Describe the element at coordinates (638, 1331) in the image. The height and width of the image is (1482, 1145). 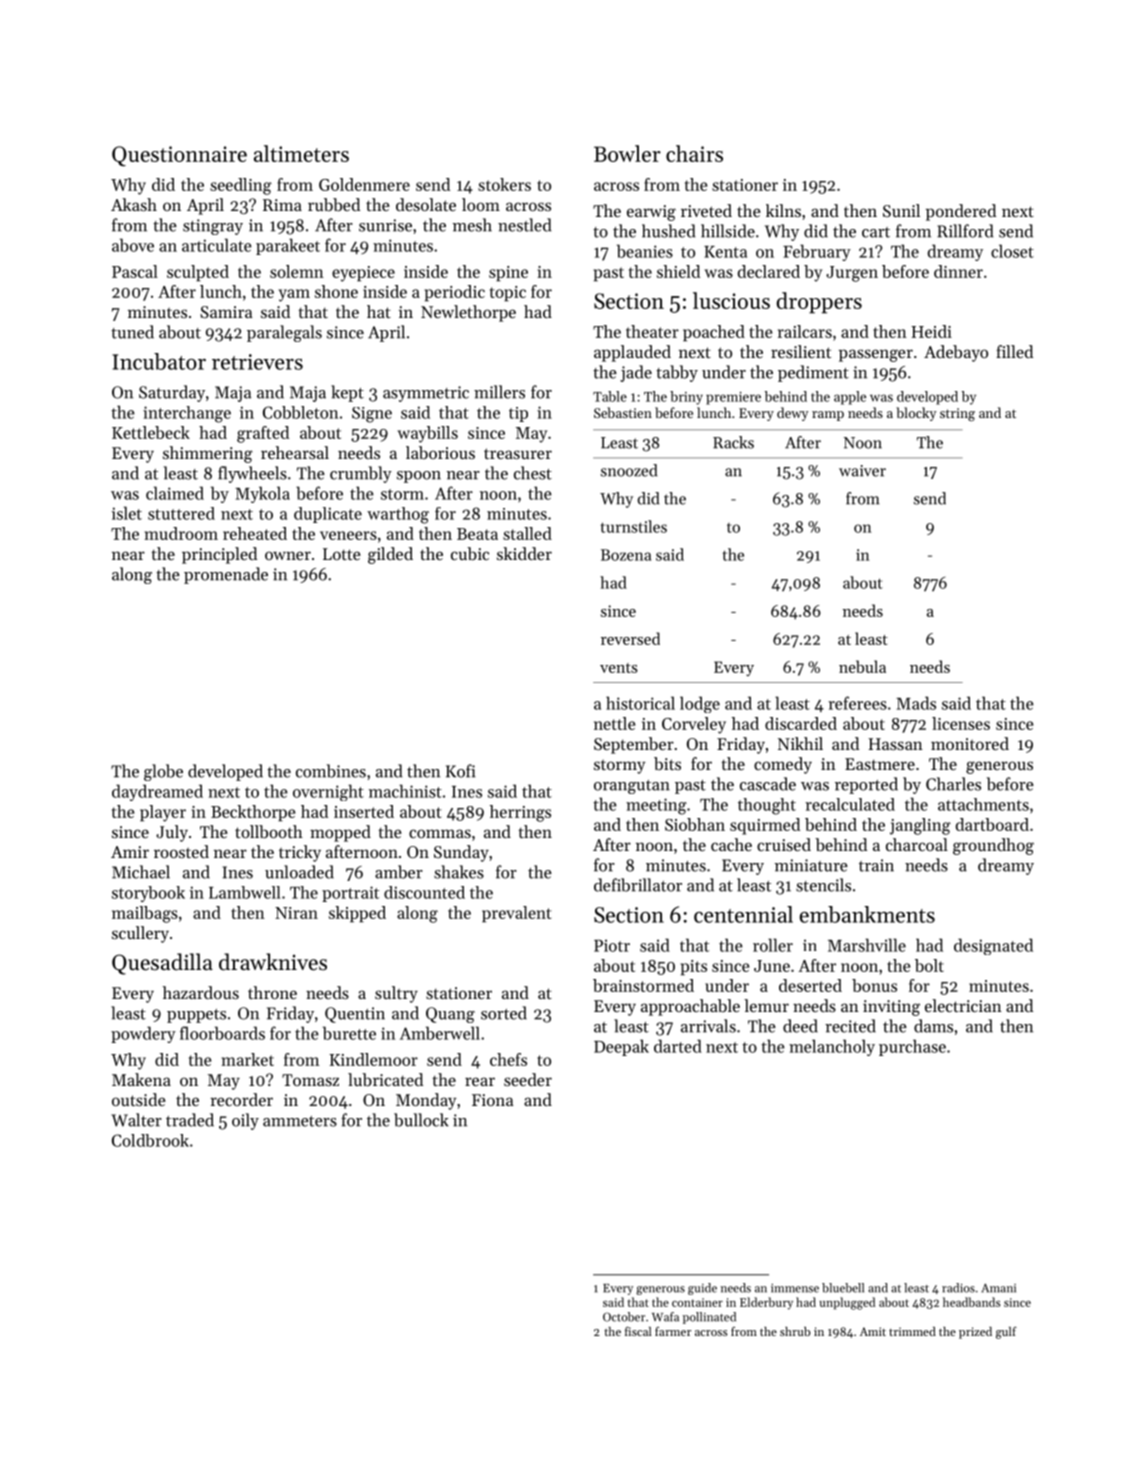
I see `fiscal` at that location.
